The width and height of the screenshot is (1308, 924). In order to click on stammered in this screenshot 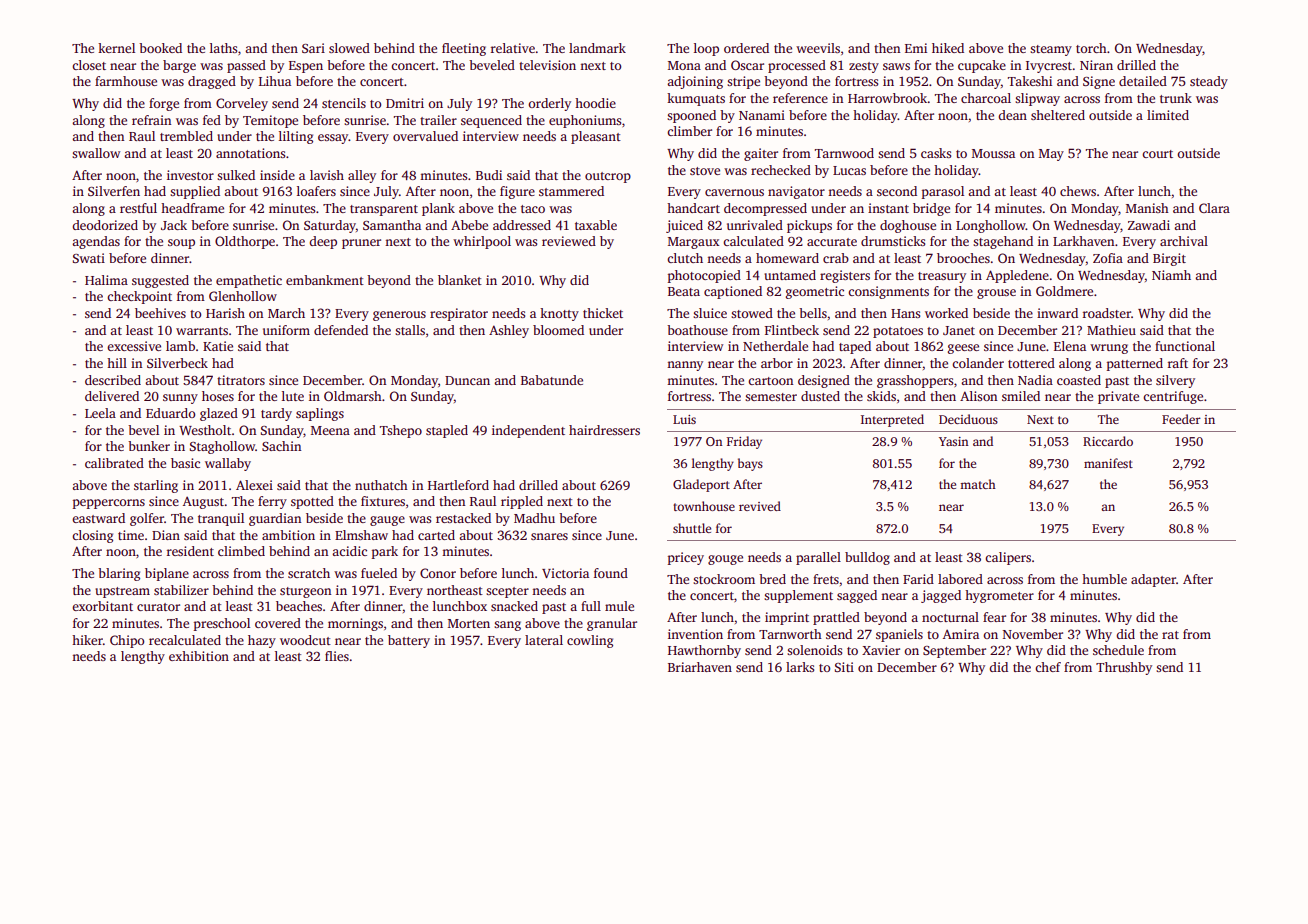, I will do `click(571, 191)`.
